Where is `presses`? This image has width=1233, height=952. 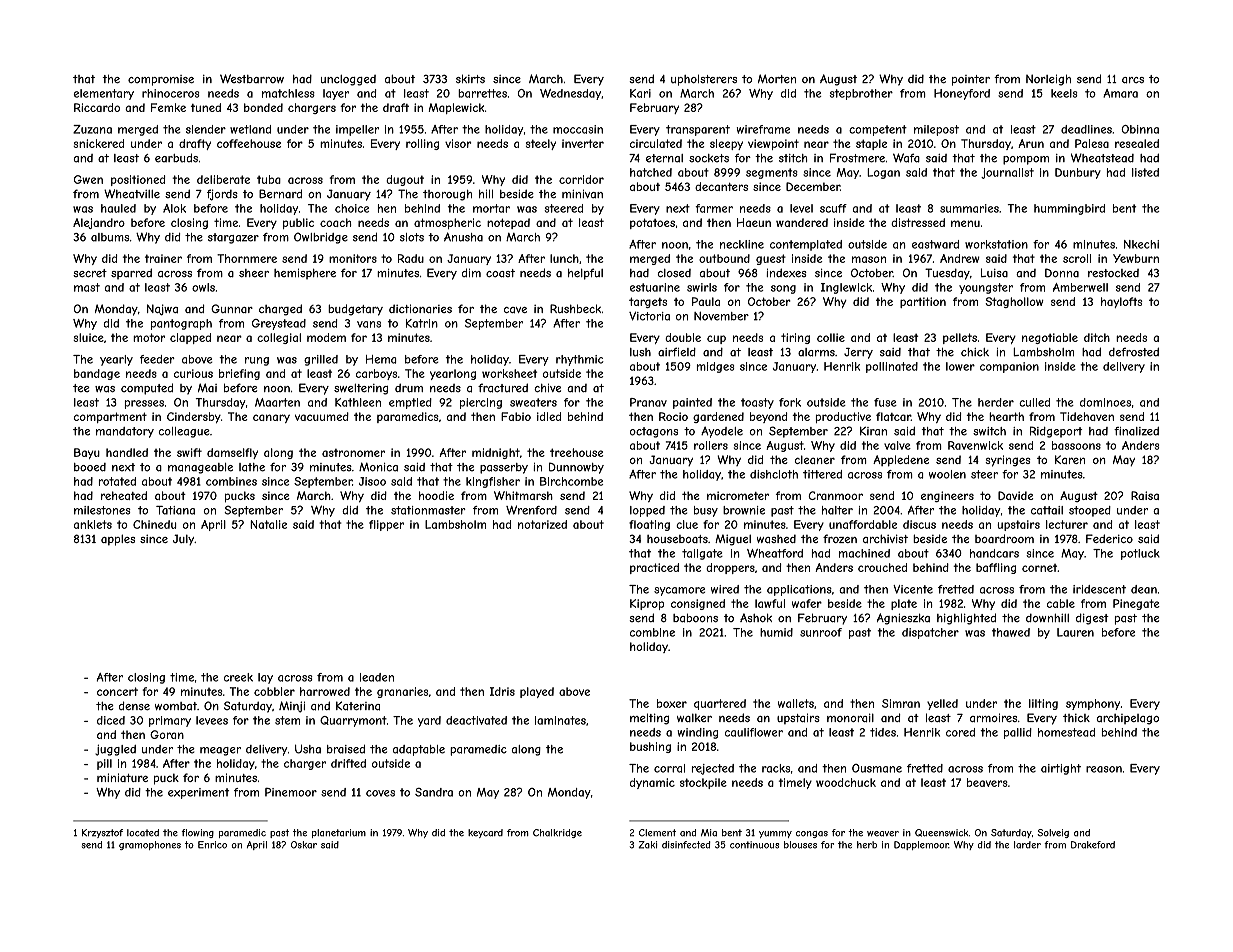 presses is located at coordinates (144, 404).
